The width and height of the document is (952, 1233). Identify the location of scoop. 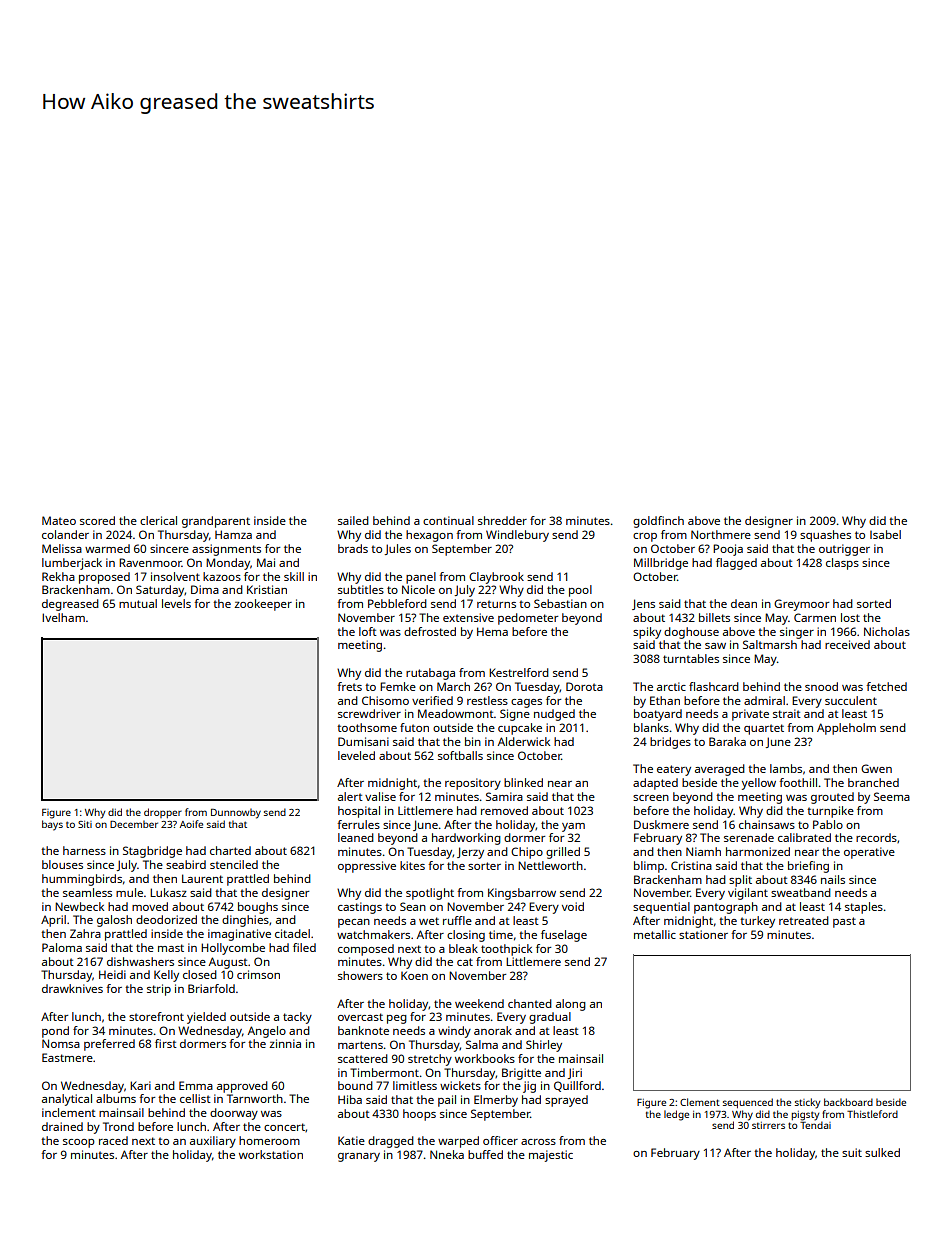
(79, 1143).
